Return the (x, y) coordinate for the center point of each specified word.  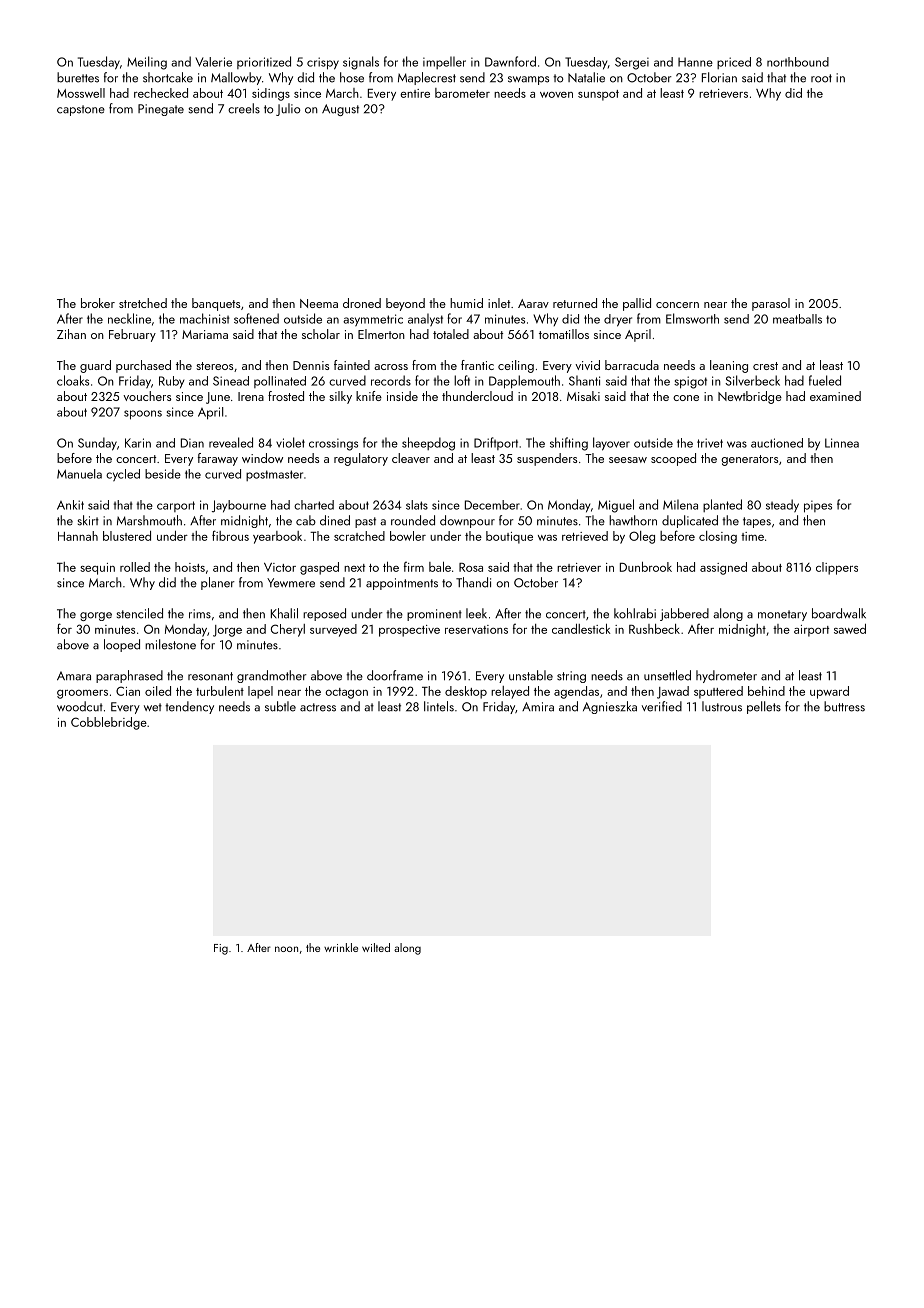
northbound (798, 62)
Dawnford (510, 61)
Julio (288, 109)
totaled (451, 334)
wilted (376, 947)
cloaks (73, 380)
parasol (771, 304)
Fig (221, 949)
